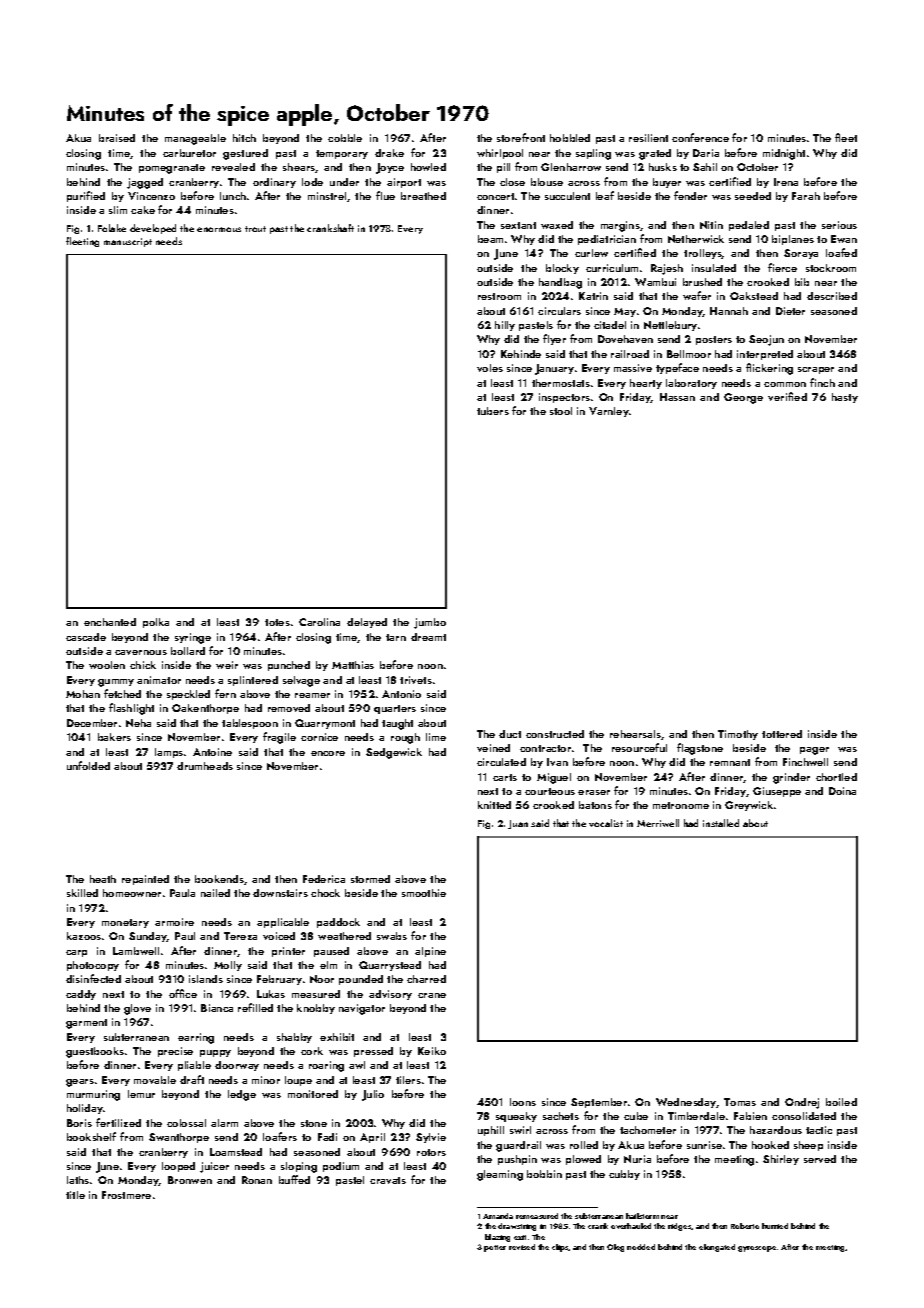 This document has height=1308, width=924. I want to click on totes, so click(277, 622).
